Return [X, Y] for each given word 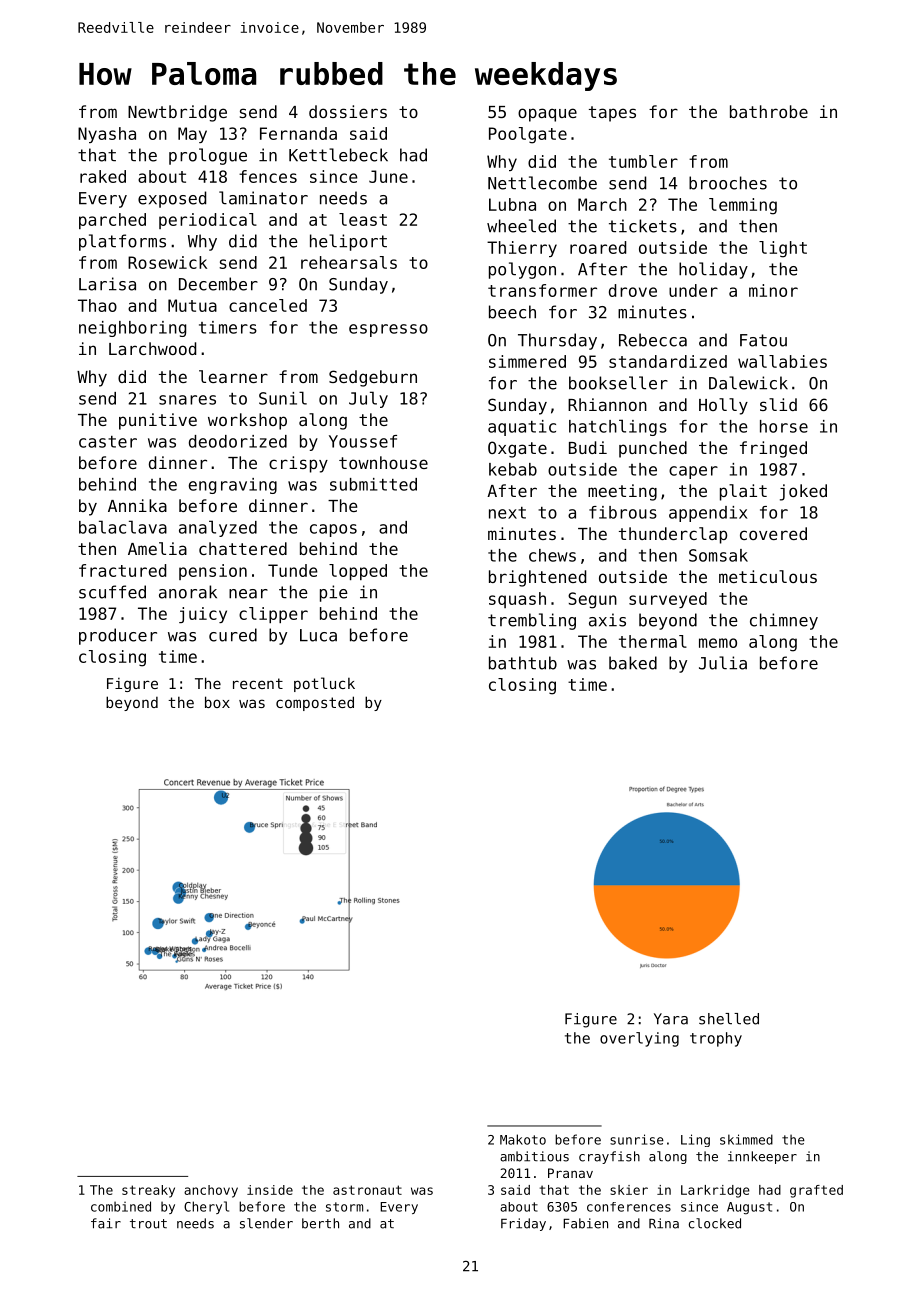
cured [233, 635]
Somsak [718, 555]
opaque [547, 115]
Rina [664, 1223]
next [507, 513]
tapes [612, 114]
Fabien [585, 1223]
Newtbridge [177, 113]
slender [266, 1223]
